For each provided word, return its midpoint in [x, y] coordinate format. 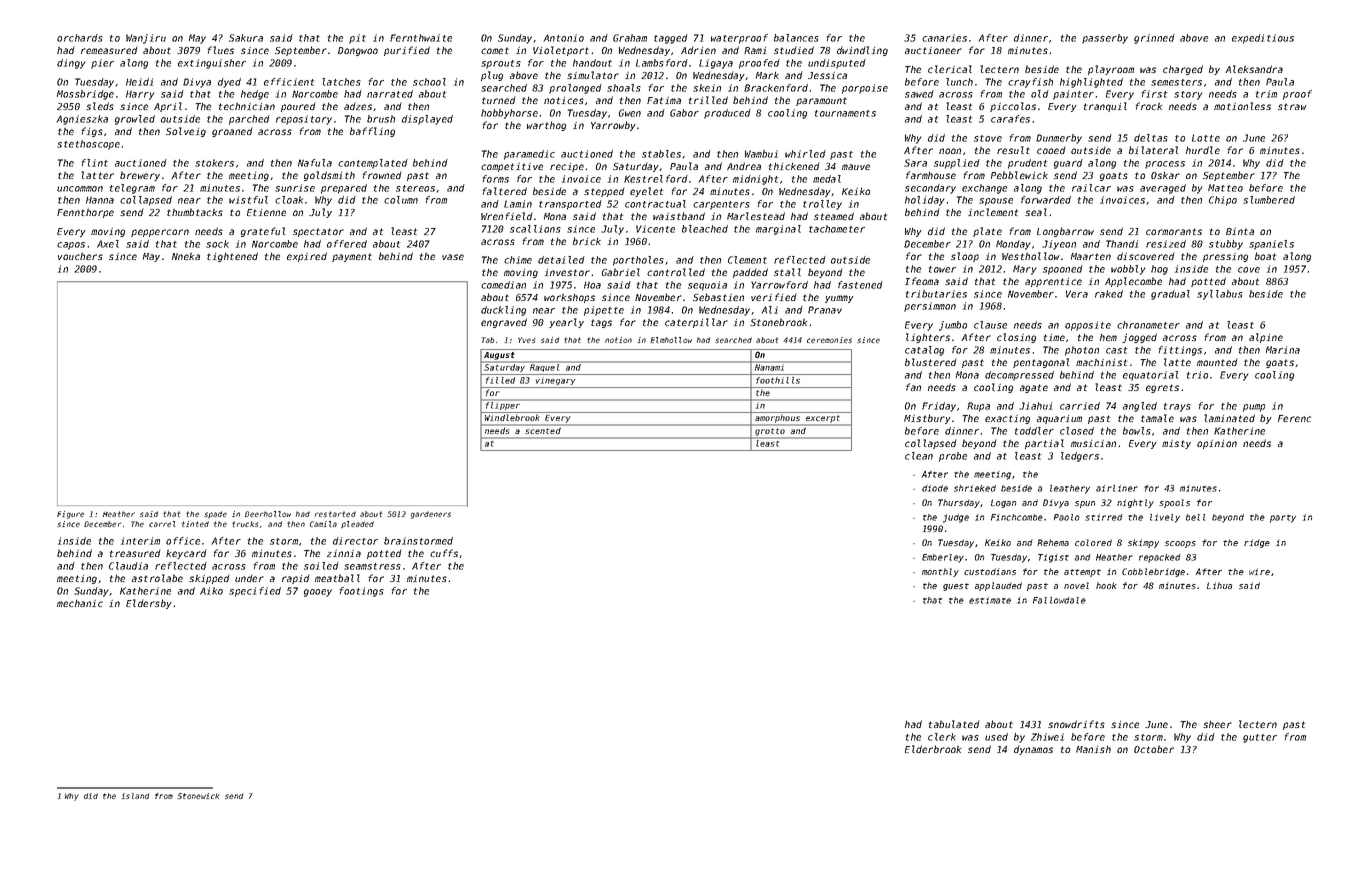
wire [1259, 571]
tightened [232, 257]
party [1283, 519]
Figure [70, 515]
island [135, 796]
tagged [671, 39]
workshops [569, 298]
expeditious [1263, 39]
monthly [940, 572]
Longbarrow [1065, 232]
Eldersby [149, 604]
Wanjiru [146, 39]
